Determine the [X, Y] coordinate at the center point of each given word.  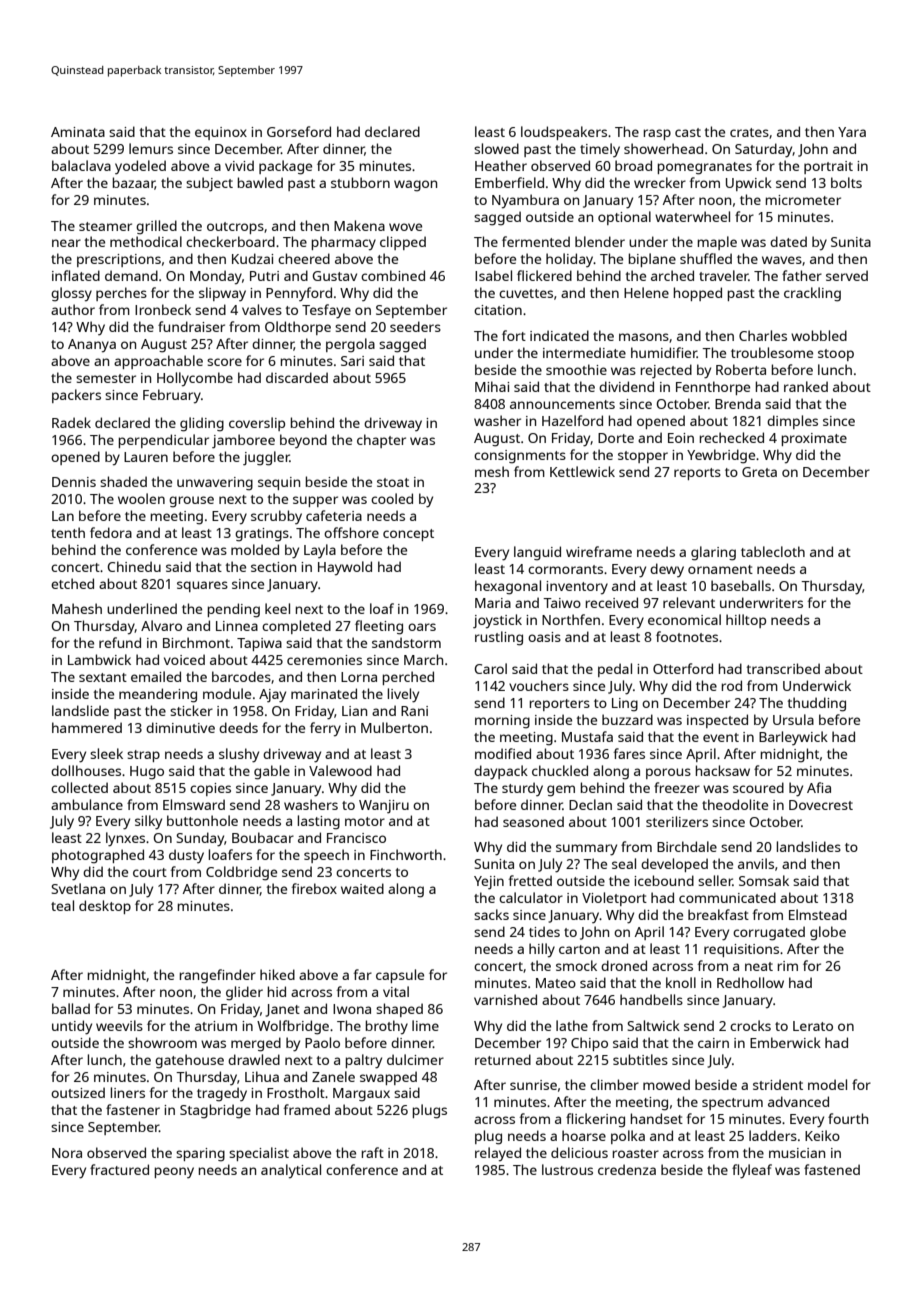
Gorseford [299, 131]
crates [749, 132]
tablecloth [773, 551]
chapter [381, 441]
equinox [221, 133]
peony [174, 1172]
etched [72, 583]
